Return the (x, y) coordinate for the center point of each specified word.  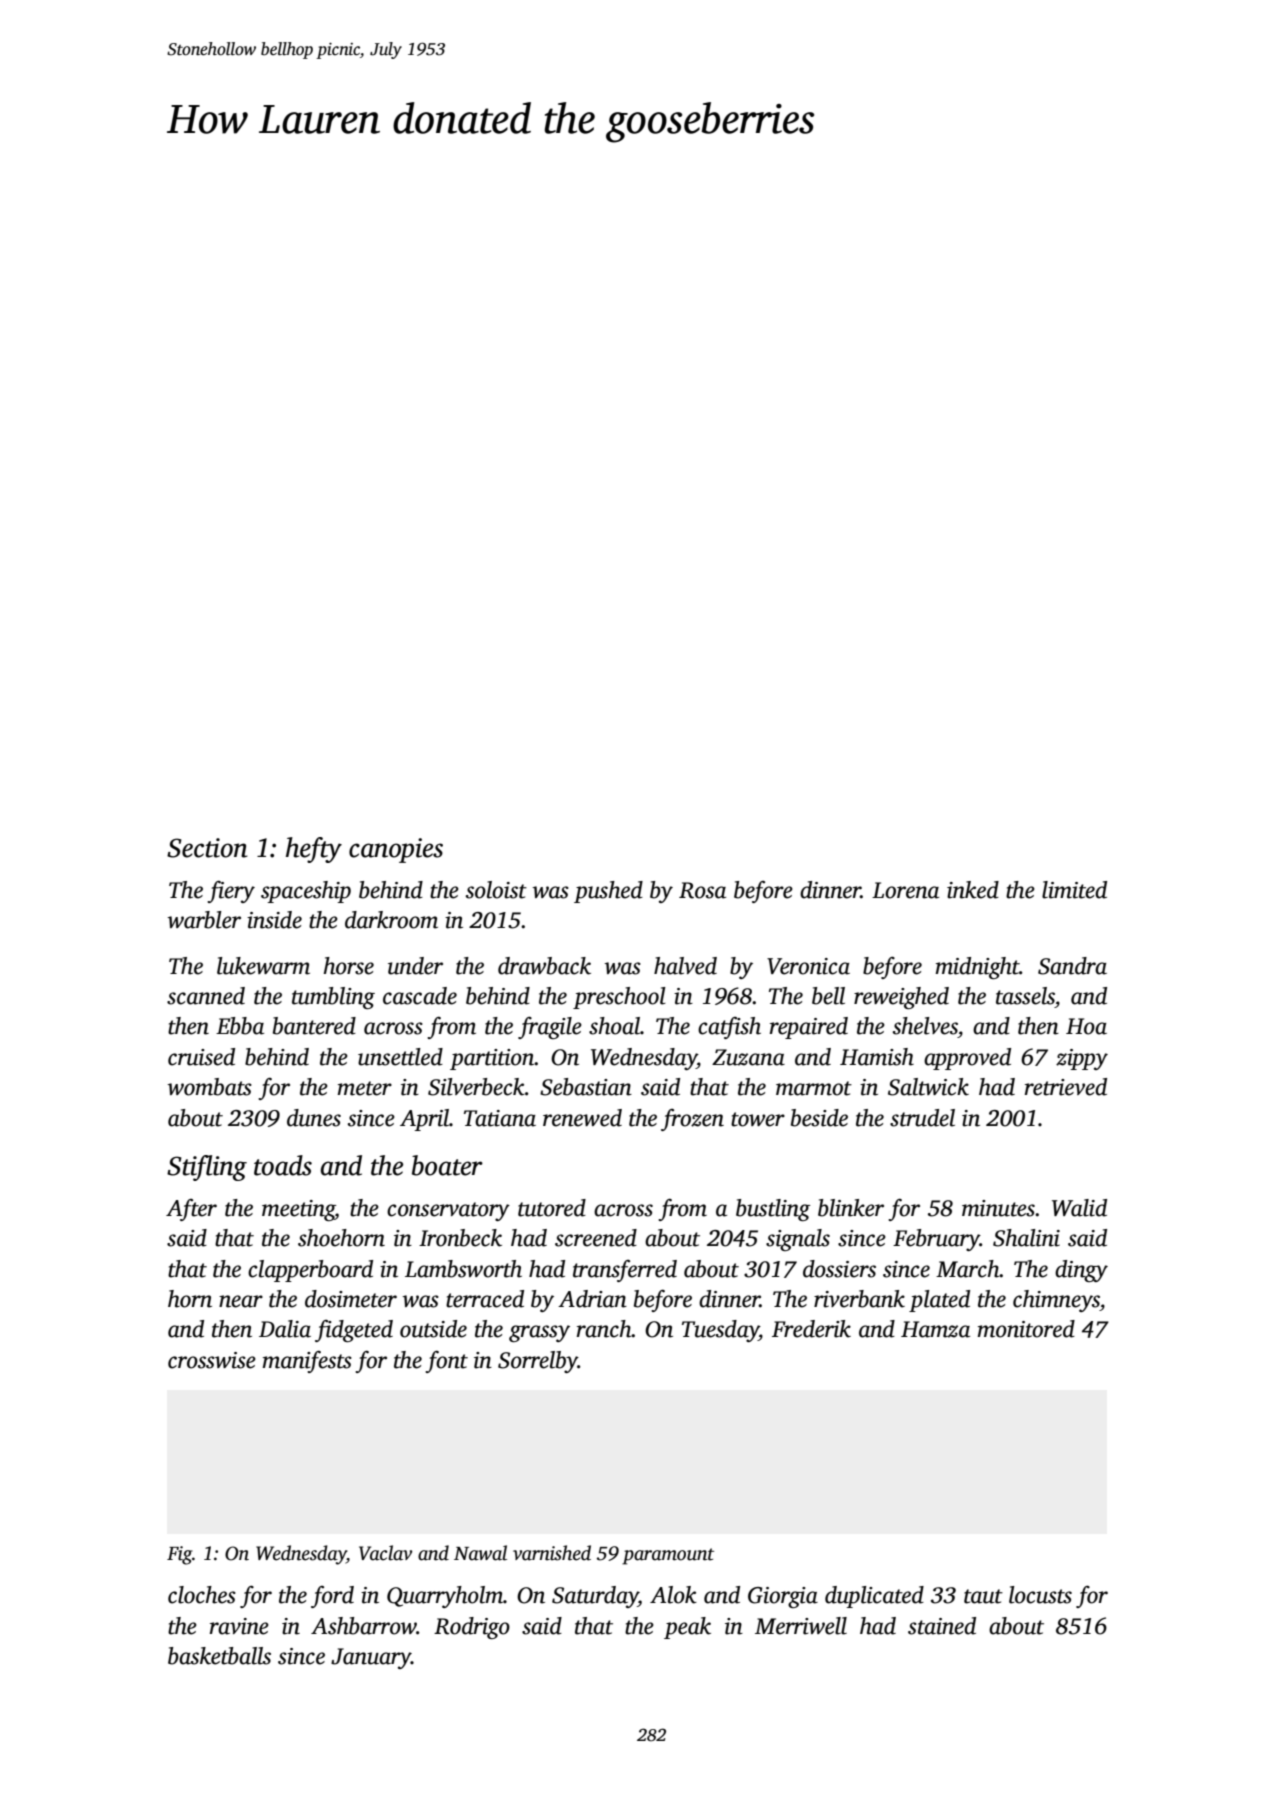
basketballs (219, 1656)
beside (819, 1118)
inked (973, 890)
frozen (692, 1120)
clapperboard (310, 1271)
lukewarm (263, 966)
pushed (608, 892)
